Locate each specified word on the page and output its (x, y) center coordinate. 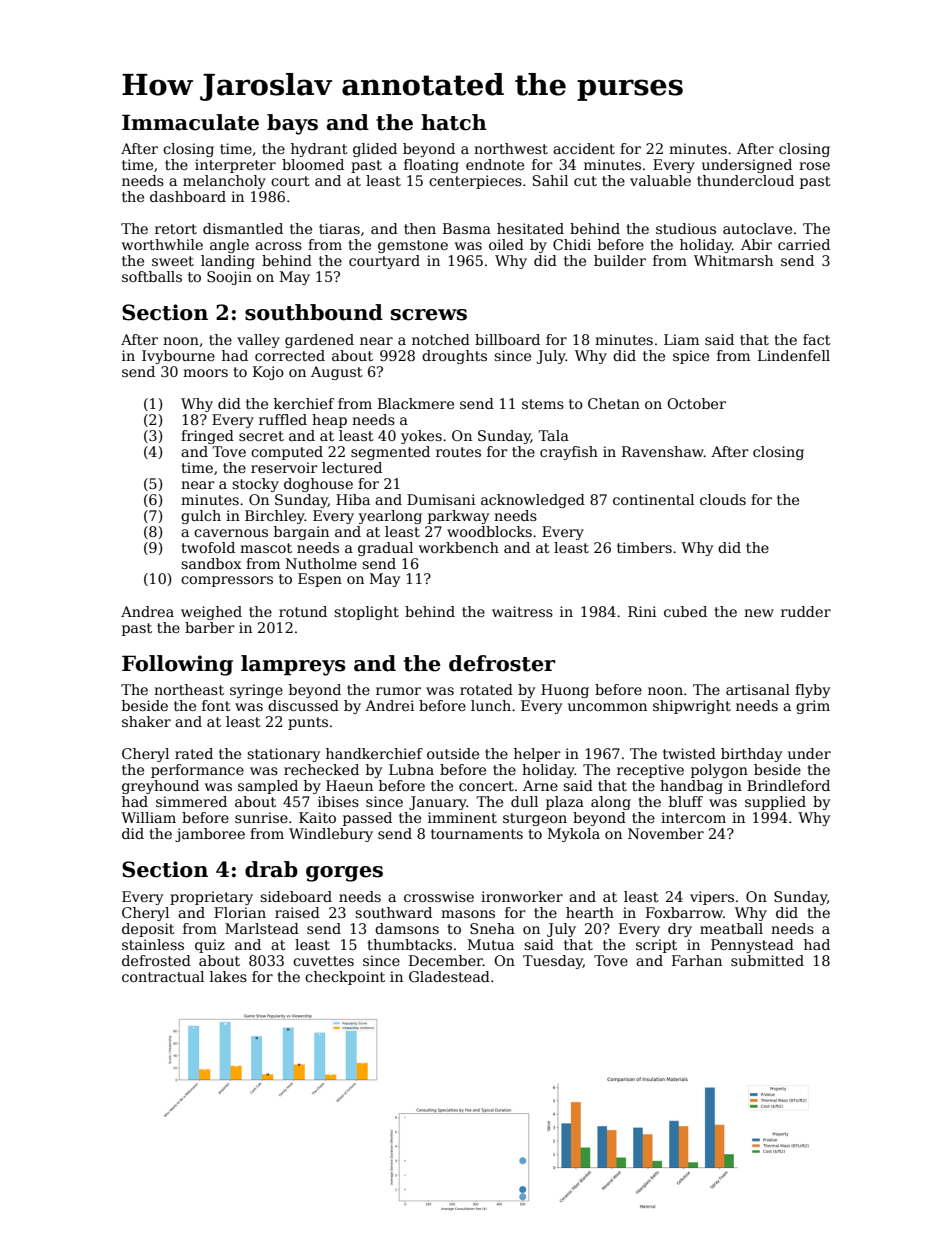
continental (653, 499)
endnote (495, 164)
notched (441, 339)
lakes (228, 976)
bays (292, 124)
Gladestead (449, 976)
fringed (207, 437)
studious (686, 228)
